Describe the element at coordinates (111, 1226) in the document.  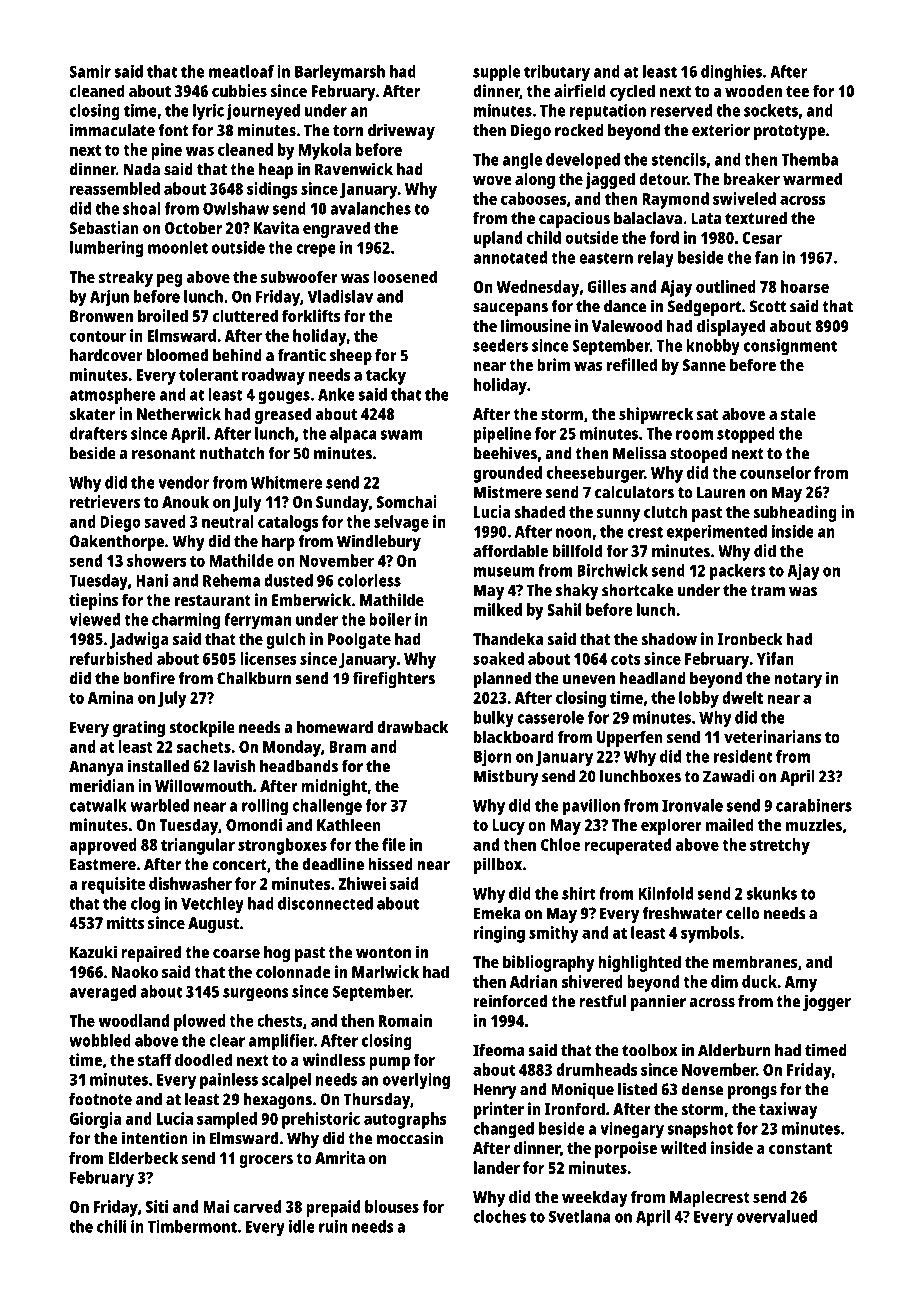
I see `chili` at that location.
